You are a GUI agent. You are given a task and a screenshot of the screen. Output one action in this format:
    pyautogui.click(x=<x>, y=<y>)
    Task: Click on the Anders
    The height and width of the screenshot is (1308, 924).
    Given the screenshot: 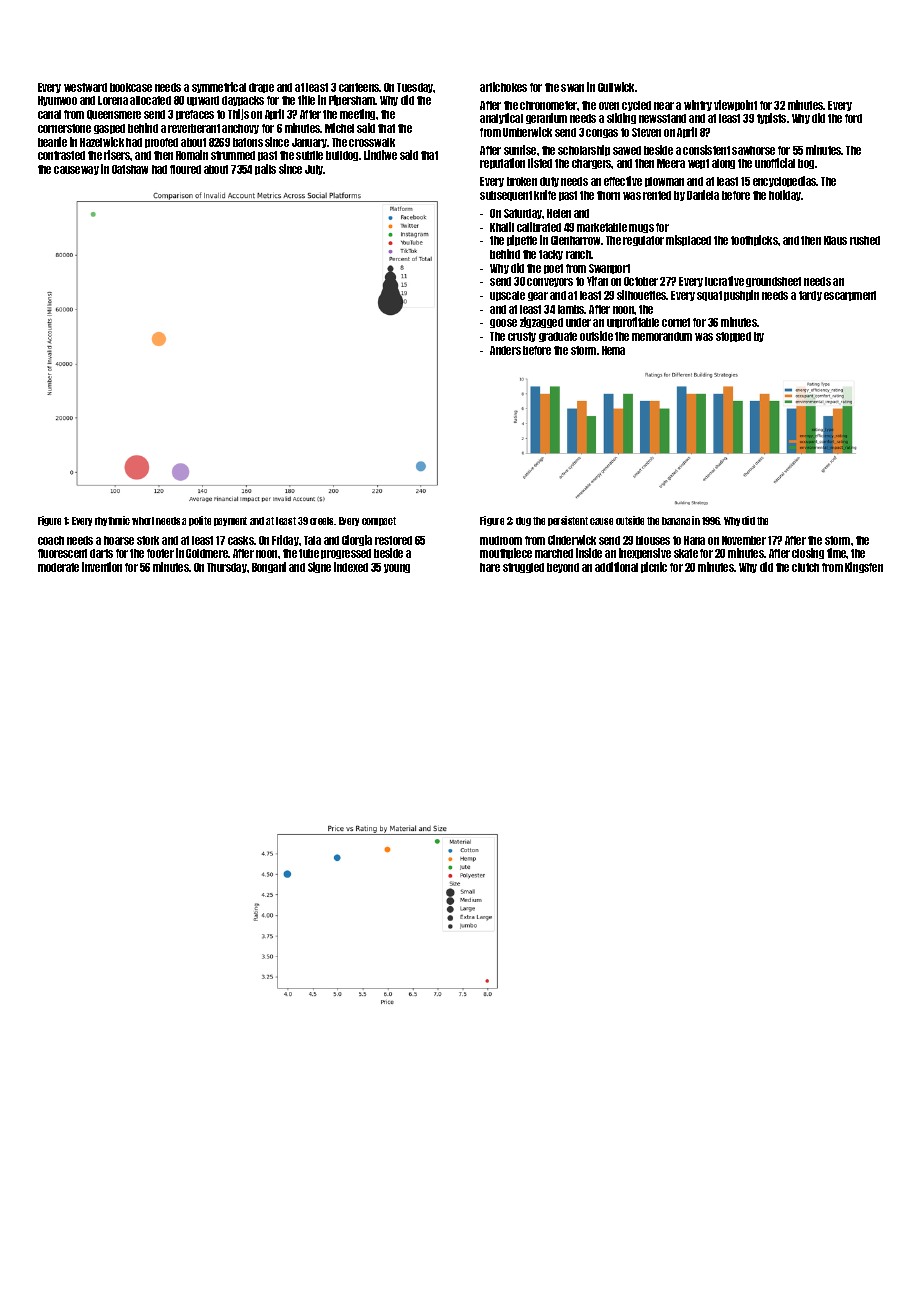 What is the action you would take?
    pyautogui.click(x=505, y=350)
